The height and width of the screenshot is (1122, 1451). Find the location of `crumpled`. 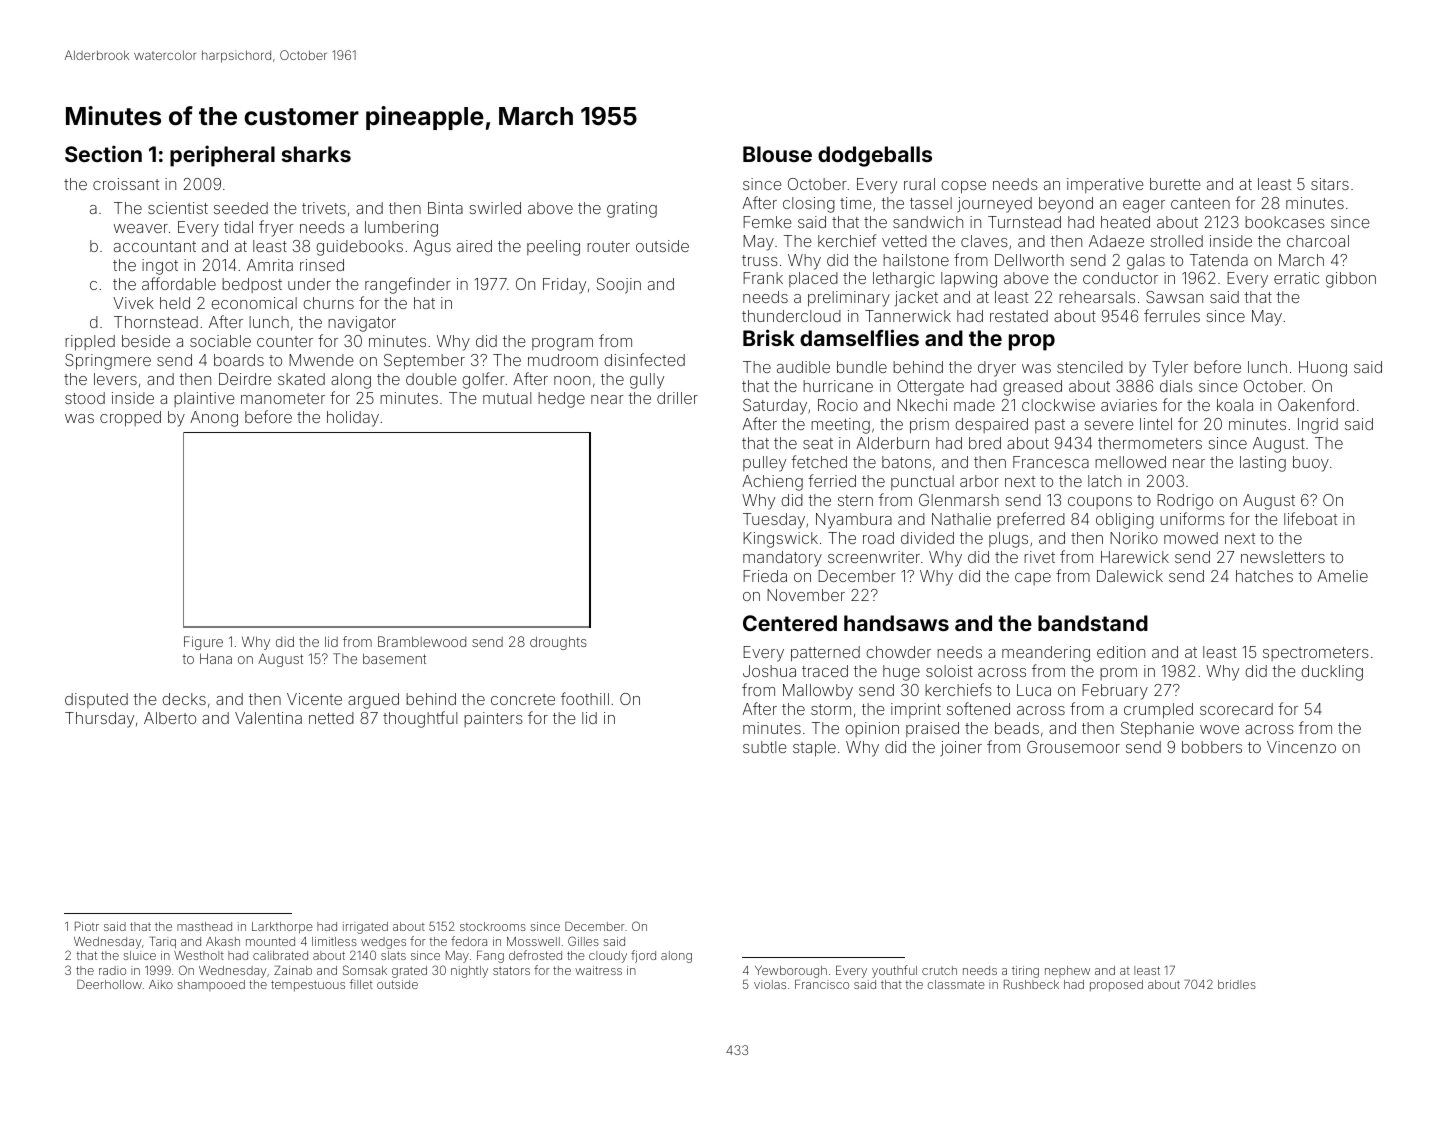

crumpled is located at coordinates (1158, 711).
